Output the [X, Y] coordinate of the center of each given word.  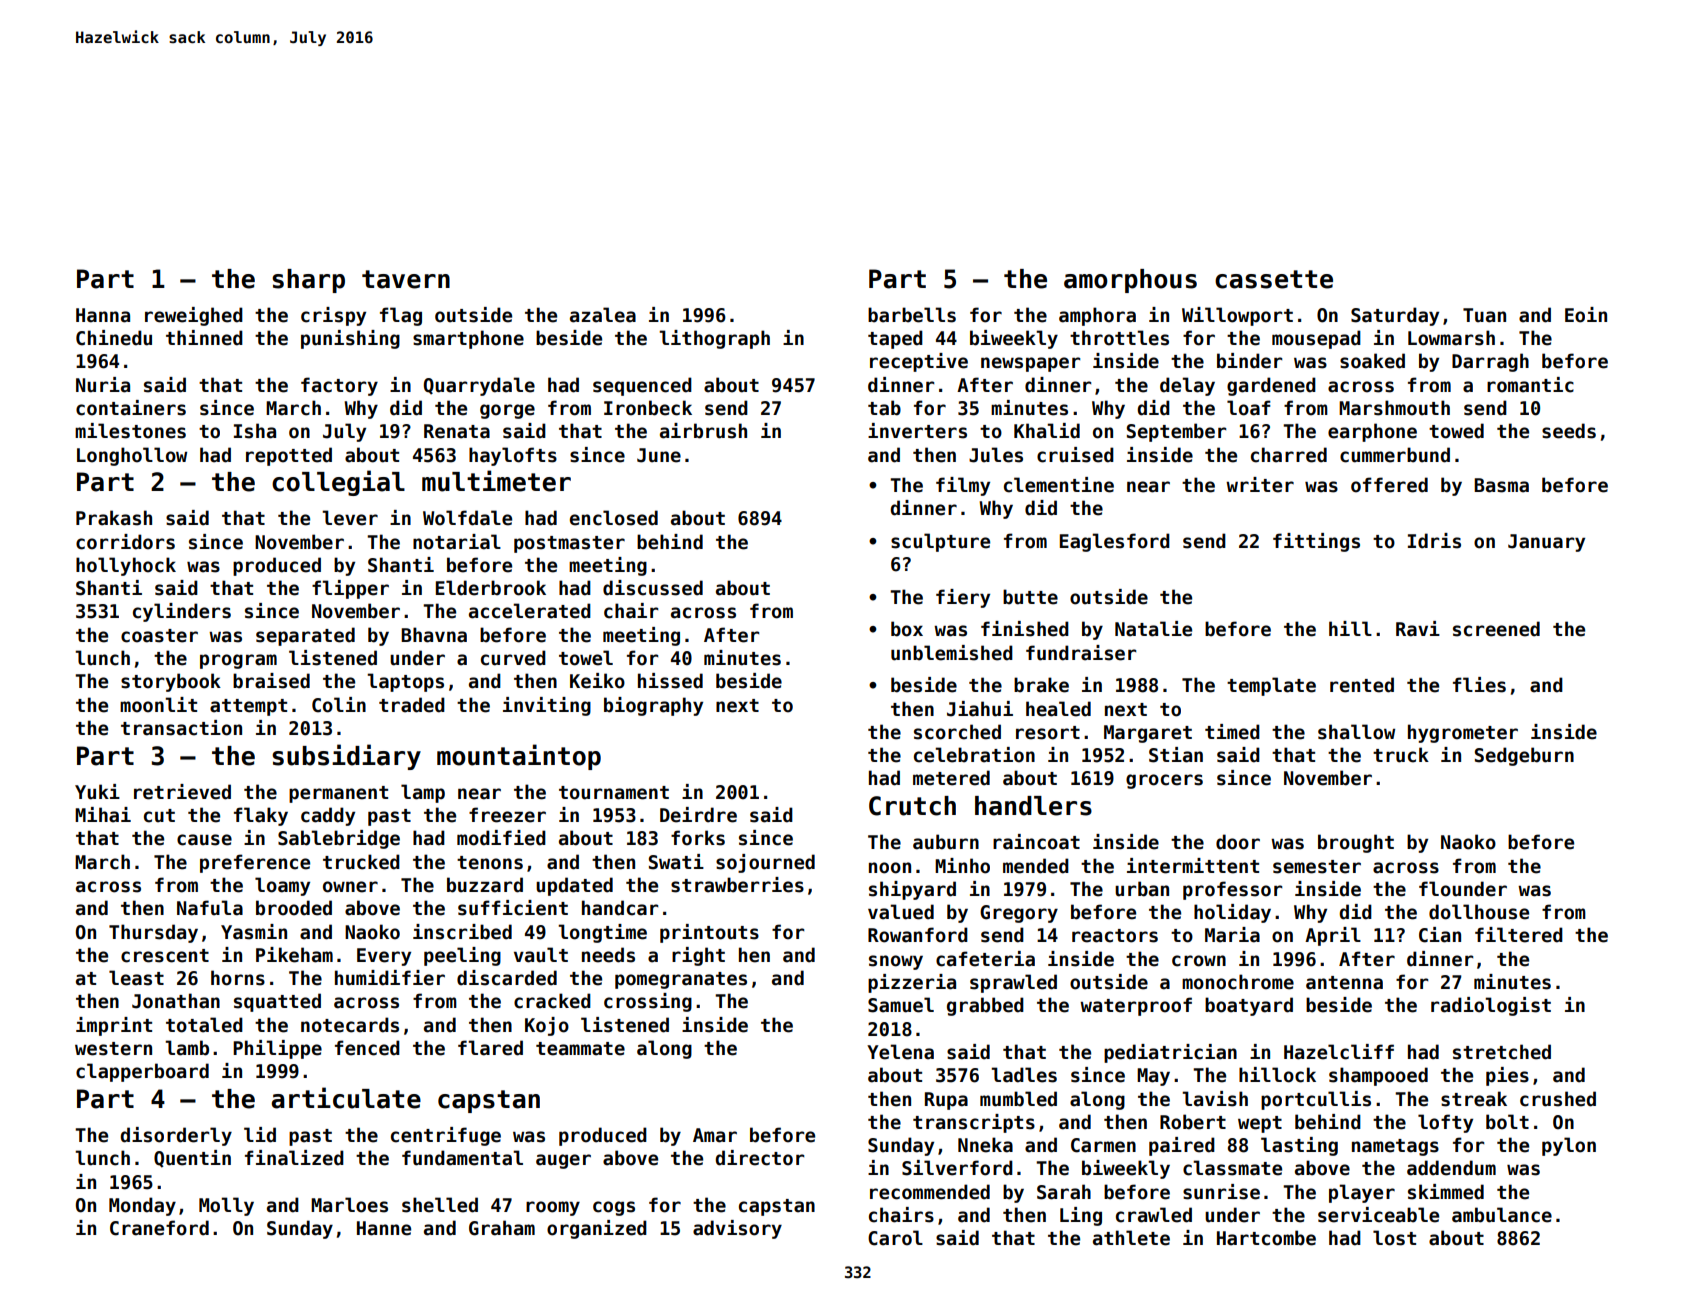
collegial [338, 483]
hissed [670, 681]
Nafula [210, 908]
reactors [1115, 936]
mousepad [1316, 339]
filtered [1519, 935]
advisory [737, 1229]
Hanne [384, 1228]
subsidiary [346, 757]
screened [1496, 629]
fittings [1316, 542]
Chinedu [114, 338]
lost [1394, 1238]
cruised [1075, 455]
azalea [603, 315]
